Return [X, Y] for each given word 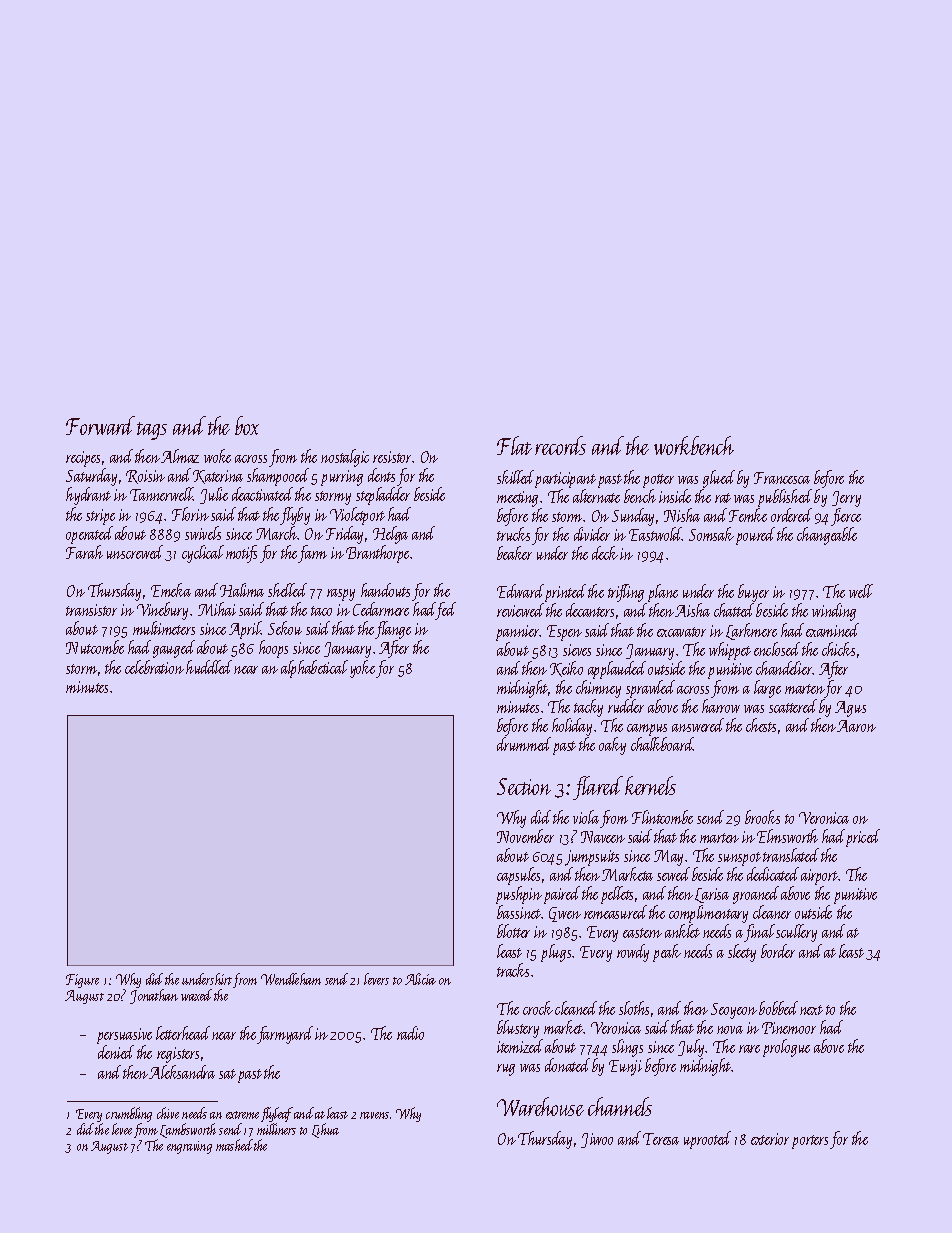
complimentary [708, 915]
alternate [596, 496]
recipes [83, 459]
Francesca [782, 478]
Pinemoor [789, 1028]
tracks [513, 970]
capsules [518, 876]
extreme [242, 1115]
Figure [82, 981]
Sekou [285, 628]
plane [662, 594]
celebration [154, 667]
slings [627, 1048]
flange [393, 630]
